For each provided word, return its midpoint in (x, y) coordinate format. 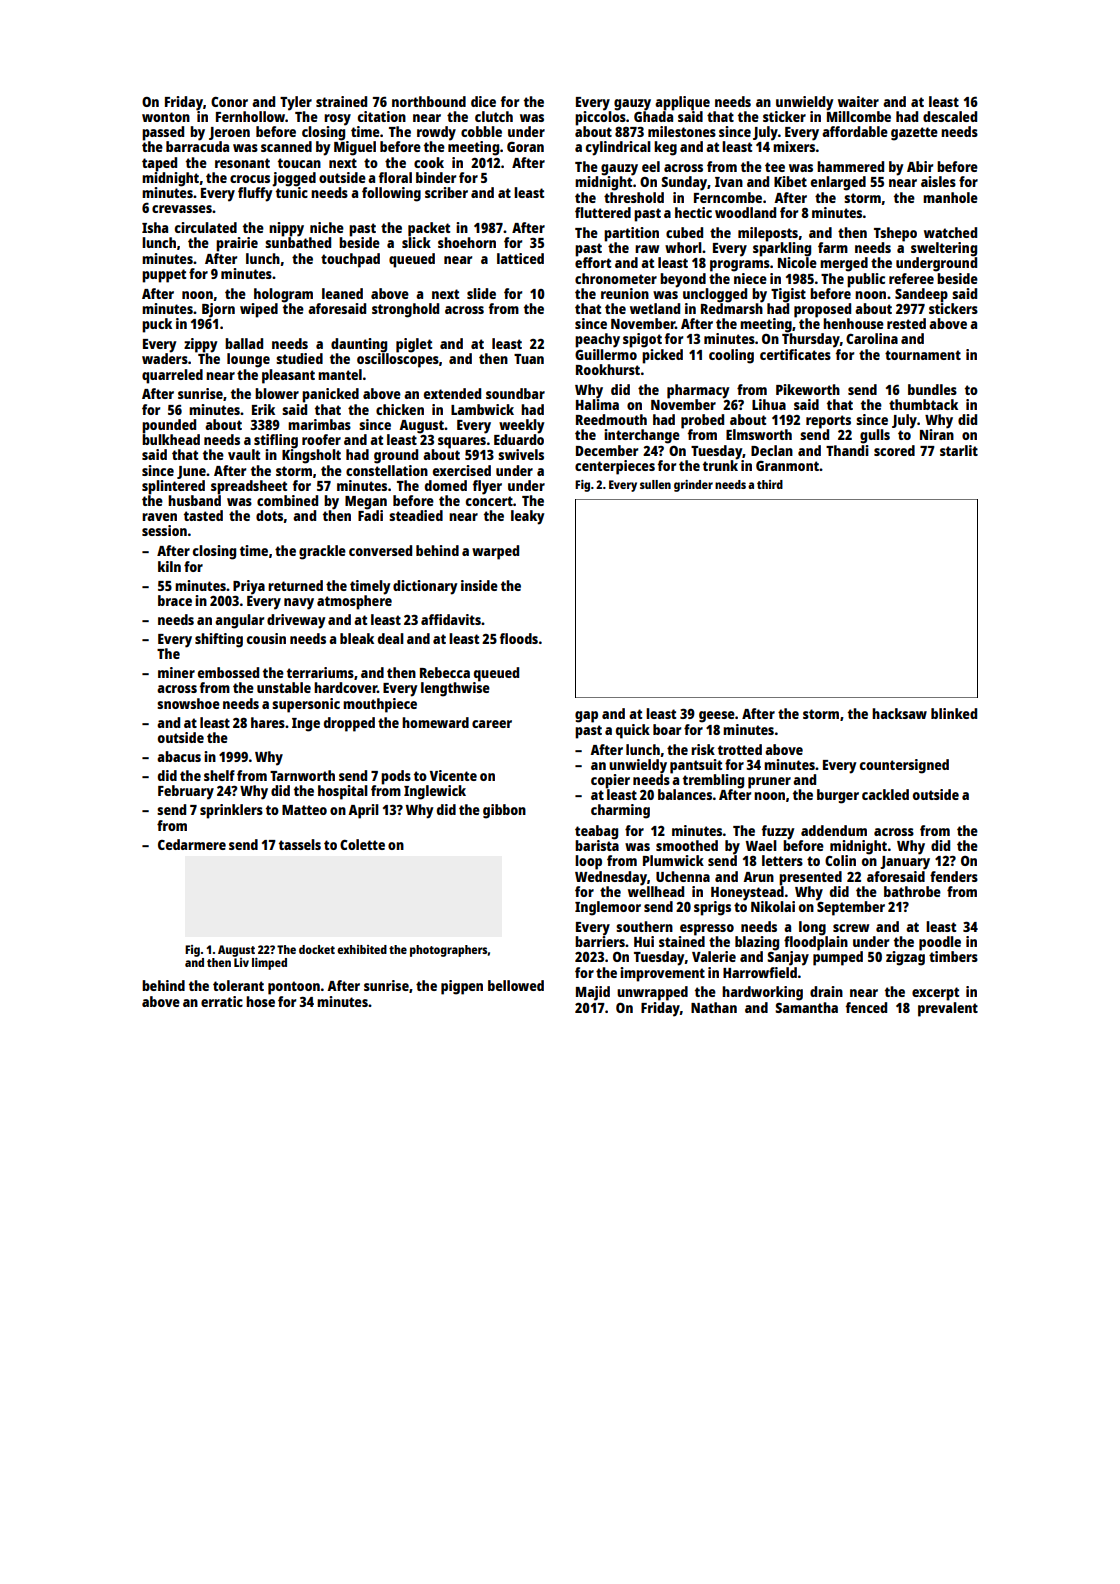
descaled (950, 116)
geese (717, 717)
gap (586, 717)
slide (481, 293)
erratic (222, 1001)
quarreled (172, 376)
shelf (219, 775)
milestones (682, 131)
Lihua (769, 404)
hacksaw (899, 713)
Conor (229, 102)
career (492, 724)
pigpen (462, 987)
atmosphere (354, 602)
